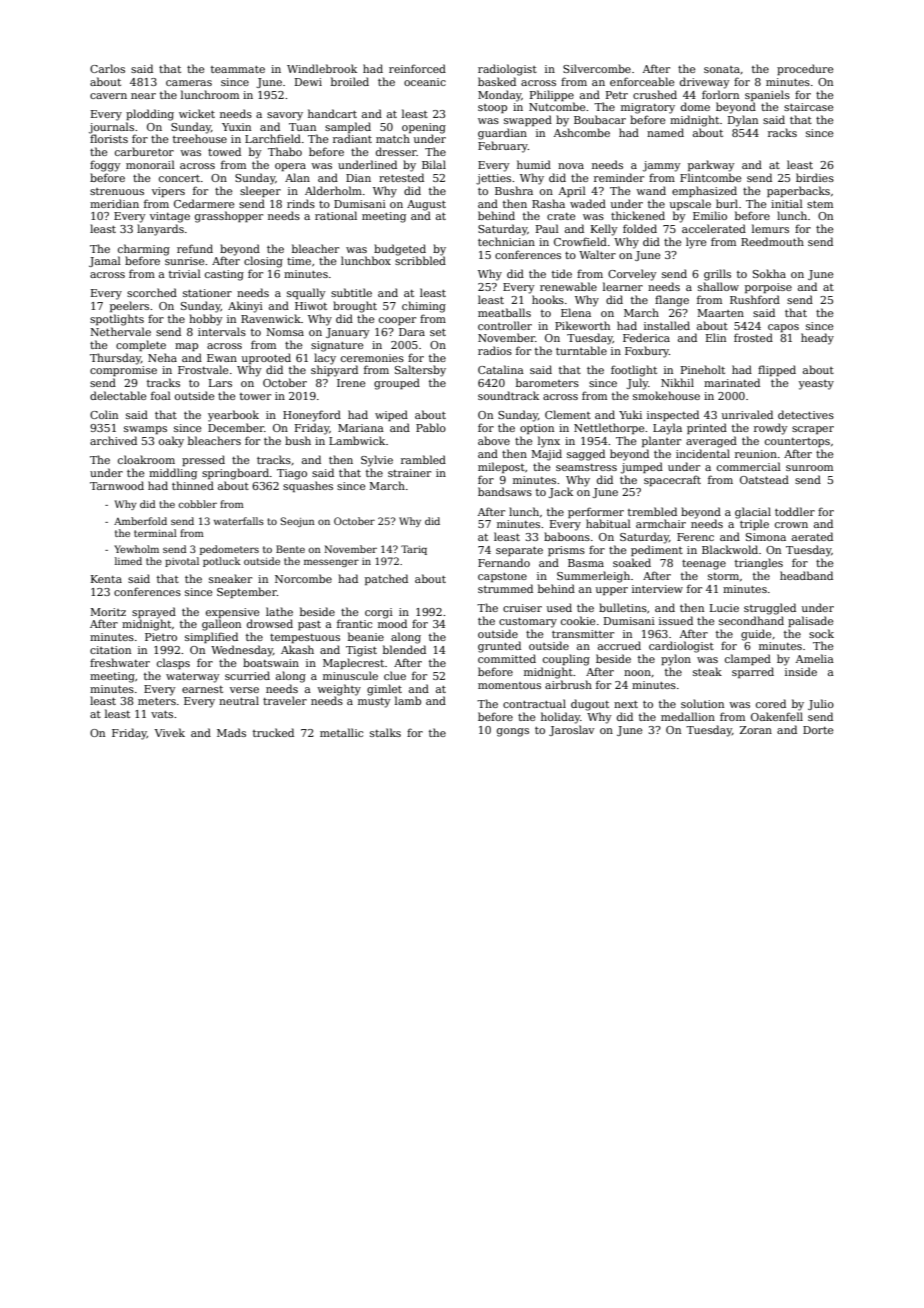  What do you see at coordinates (118, 395) in the screenshot?
I see `delectable` at bounding box center [118, 395].
